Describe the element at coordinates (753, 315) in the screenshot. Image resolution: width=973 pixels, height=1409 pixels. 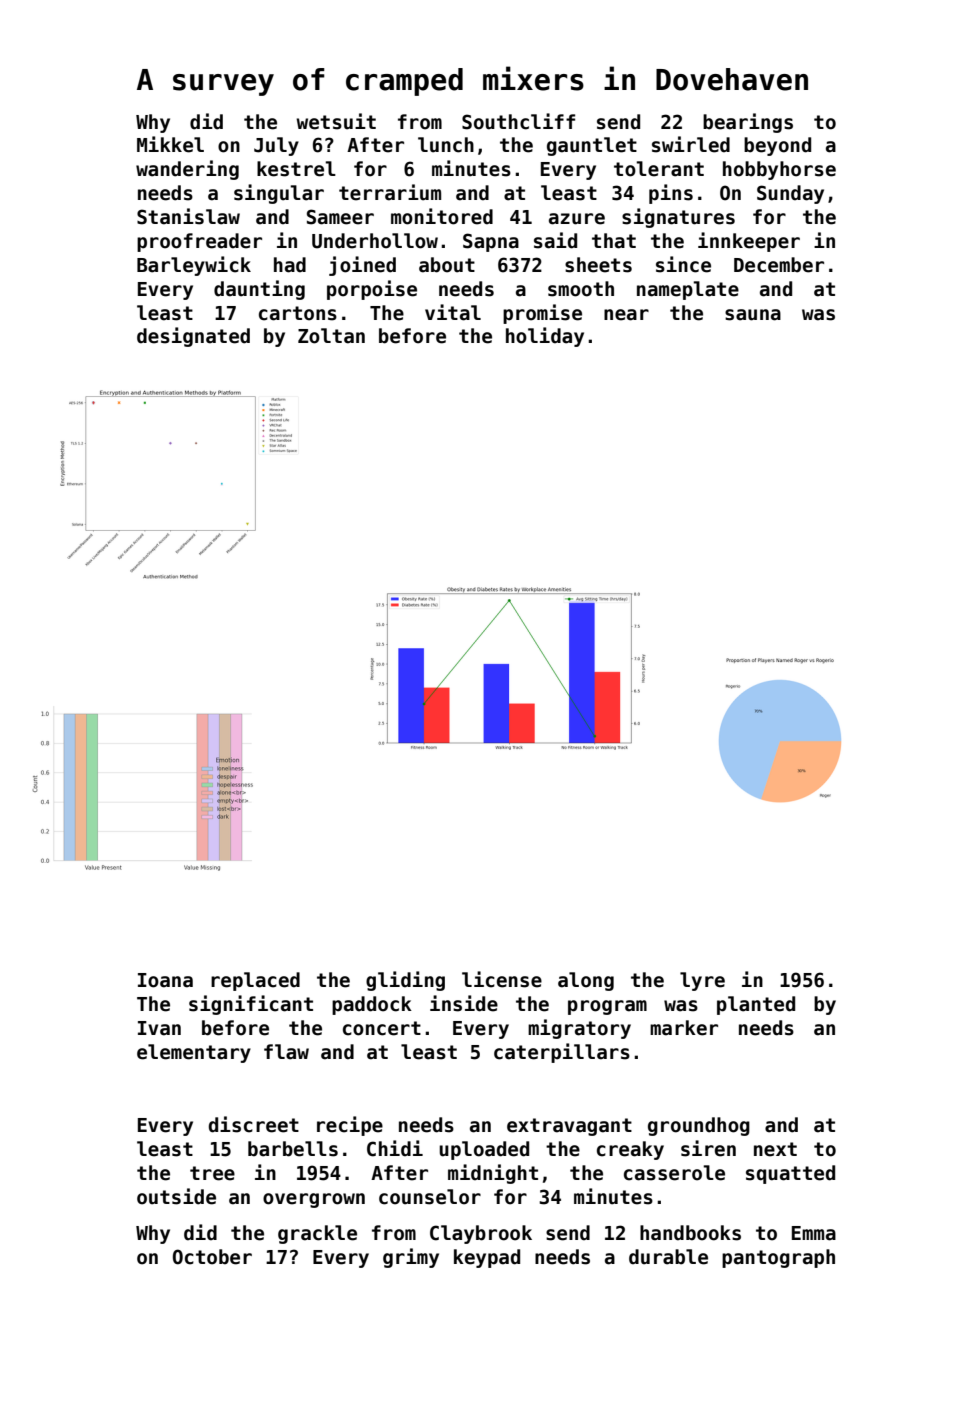
I see `sauna` at that location.
